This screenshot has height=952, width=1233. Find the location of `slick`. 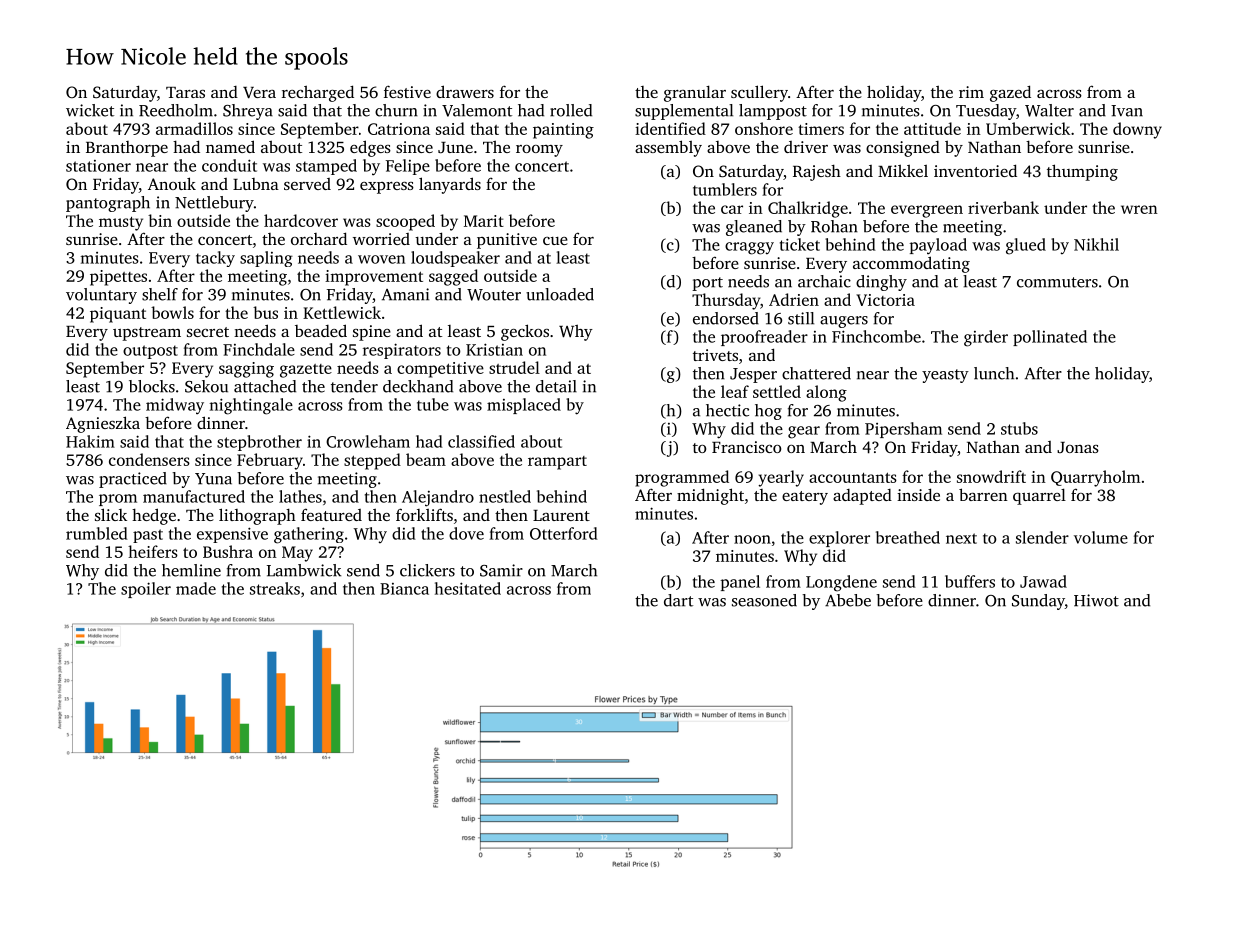

slick is located at coordinates (111, 514).
